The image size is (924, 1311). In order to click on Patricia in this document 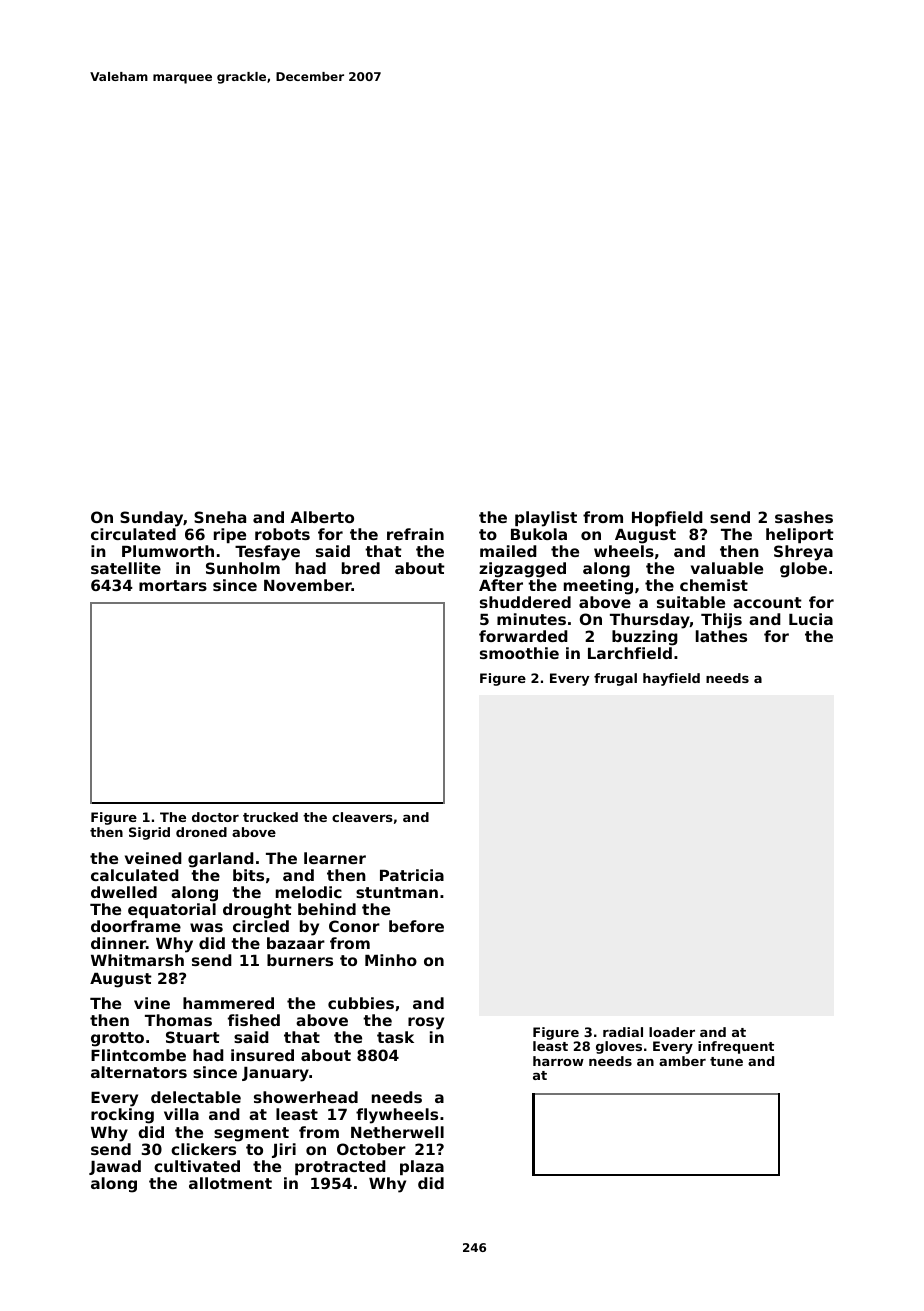, I will do `click(412, 875)`.
